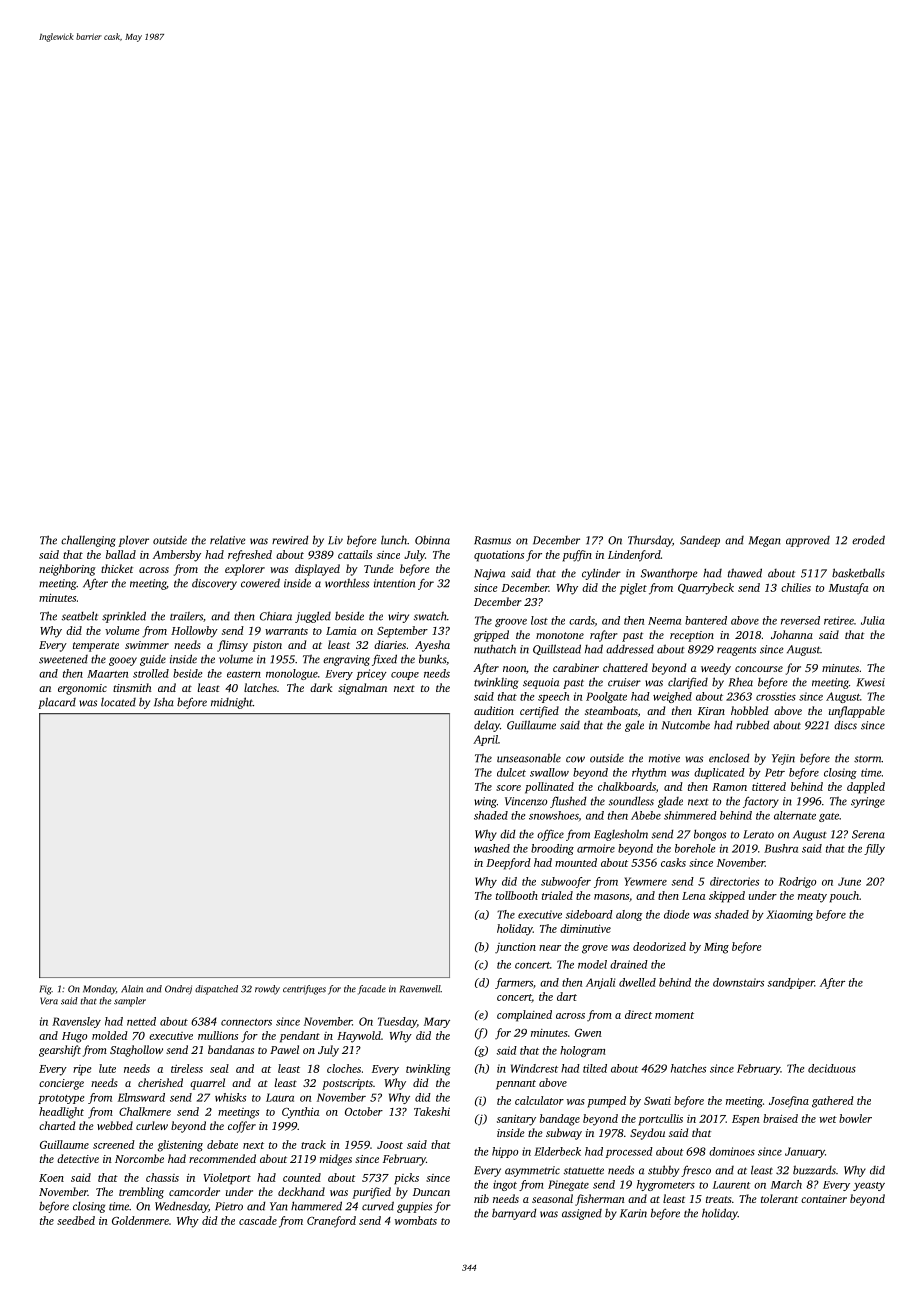  I want to click on challenging, so click(88, 541).
